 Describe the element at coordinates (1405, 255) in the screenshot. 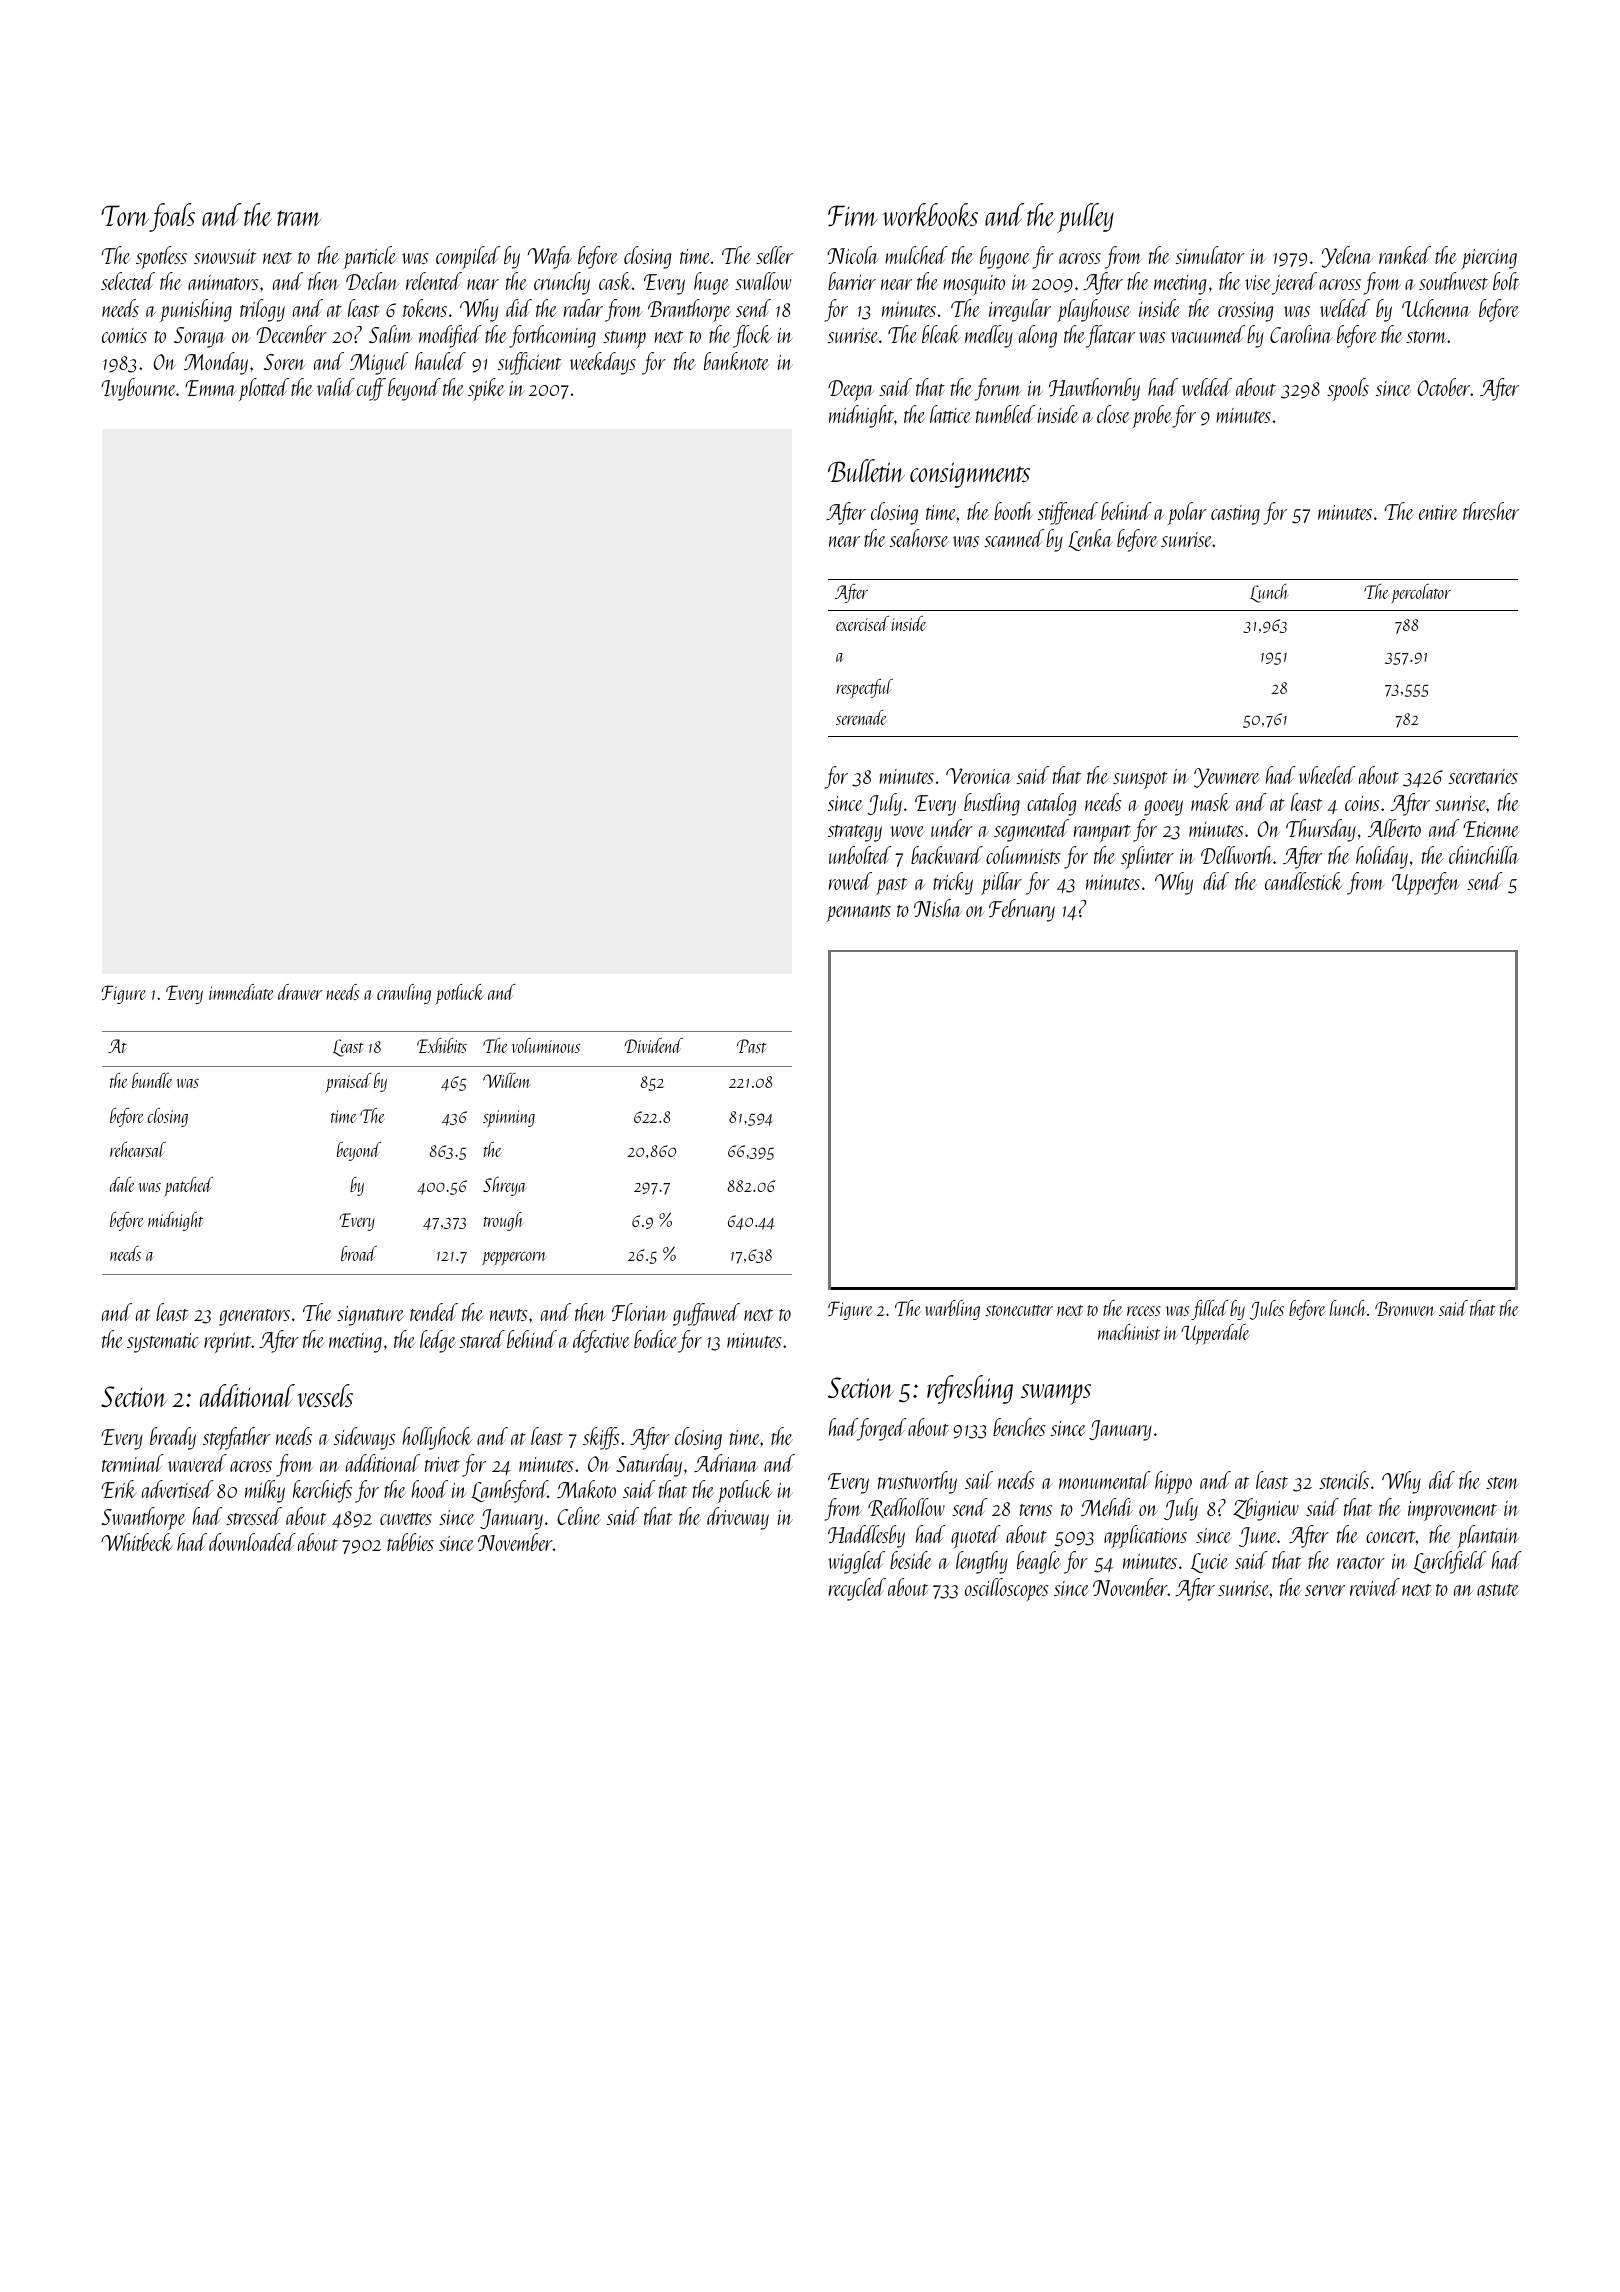

I see `ranked` at that location.
